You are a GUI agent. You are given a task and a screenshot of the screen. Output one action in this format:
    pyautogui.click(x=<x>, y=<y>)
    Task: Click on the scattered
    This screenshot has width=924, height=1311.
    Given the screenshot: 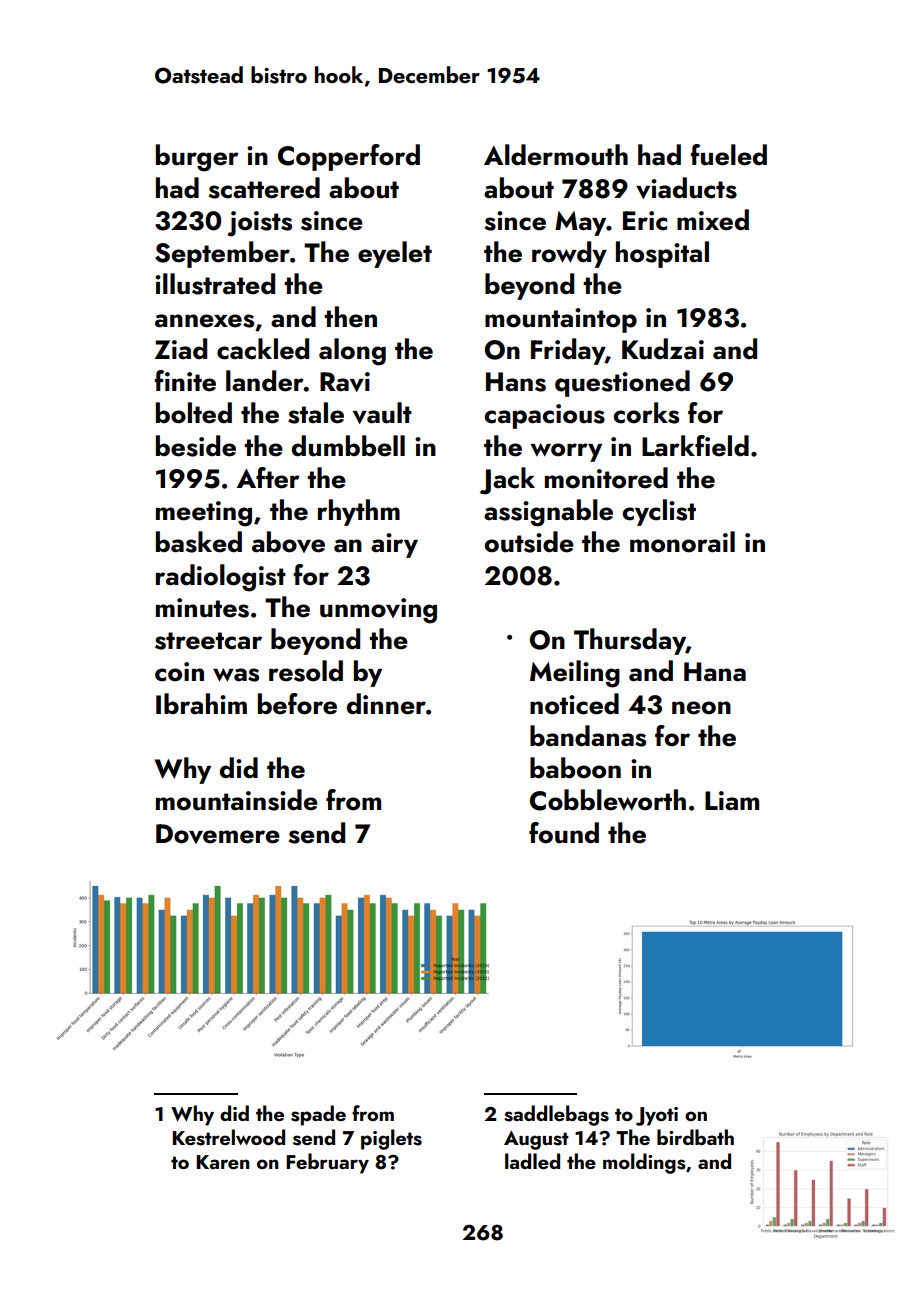 What is the action you would take?
    pyautogui.click(x=264, y=188)
